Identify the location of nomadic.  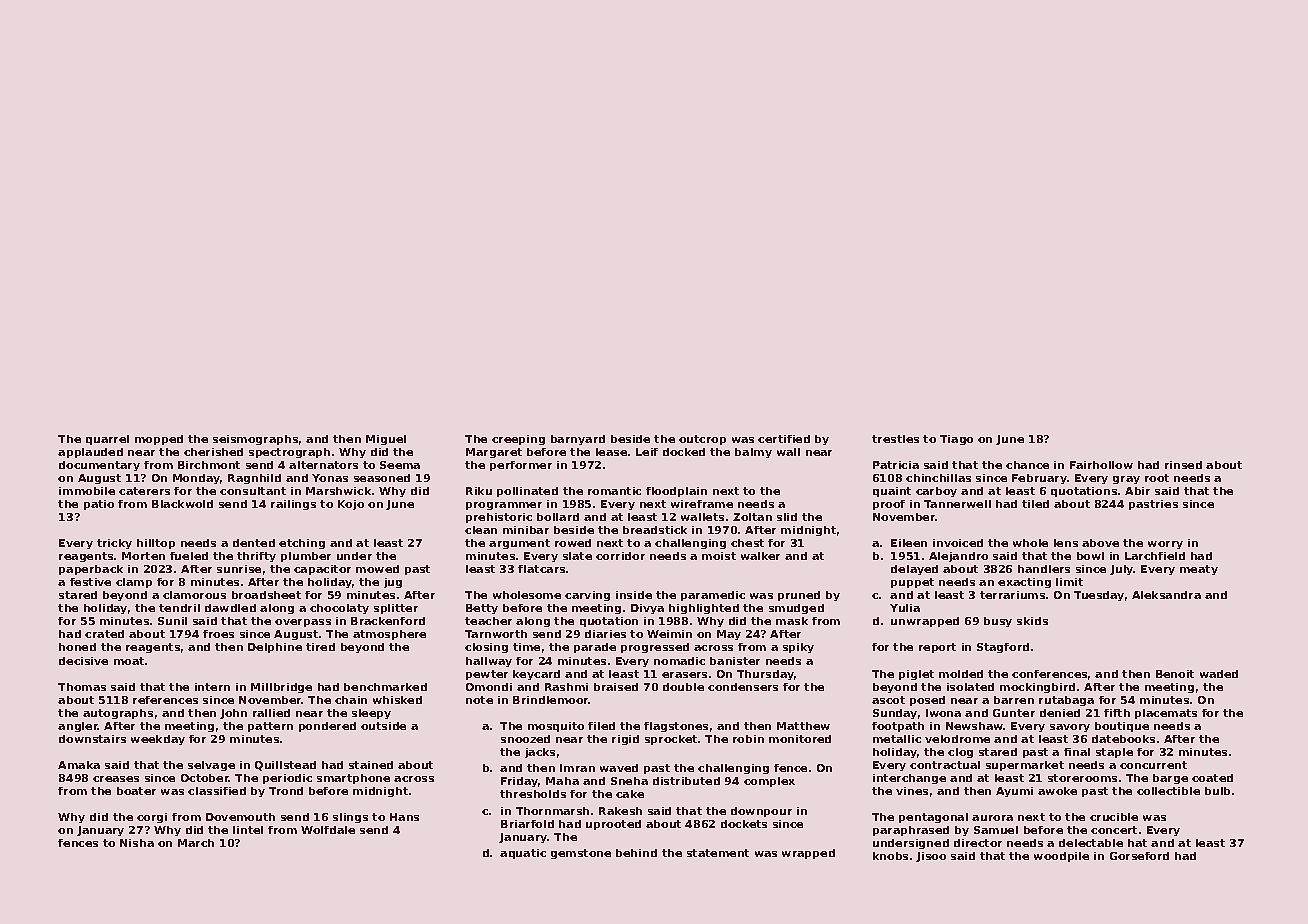
(679, 661).
